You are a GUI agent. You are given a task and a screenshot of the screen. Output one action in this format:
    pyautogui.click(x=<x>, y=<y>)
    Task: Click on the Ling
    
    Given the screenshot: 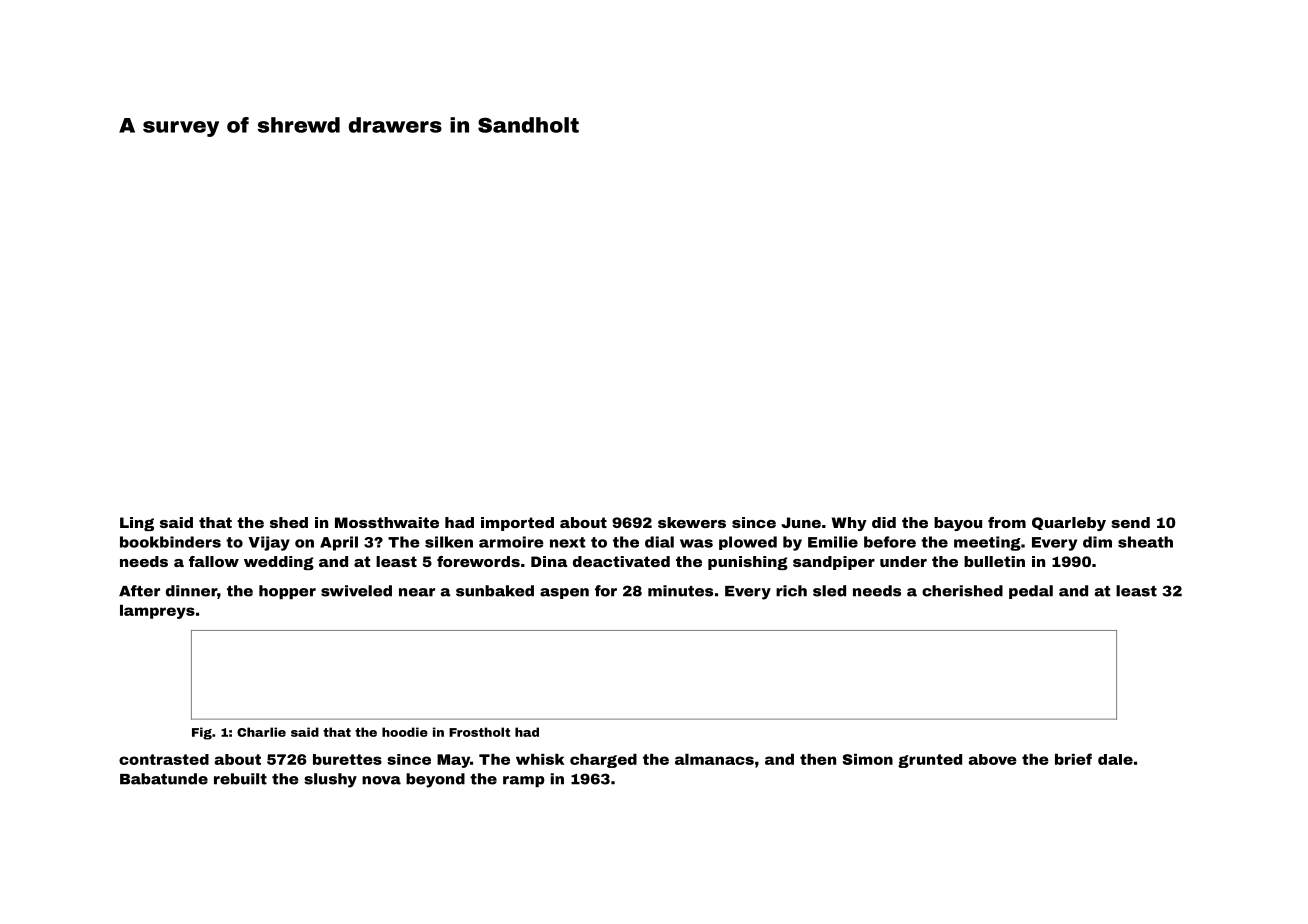 What is the action you would take?
    pyautogui.click(x=137, y=524)
